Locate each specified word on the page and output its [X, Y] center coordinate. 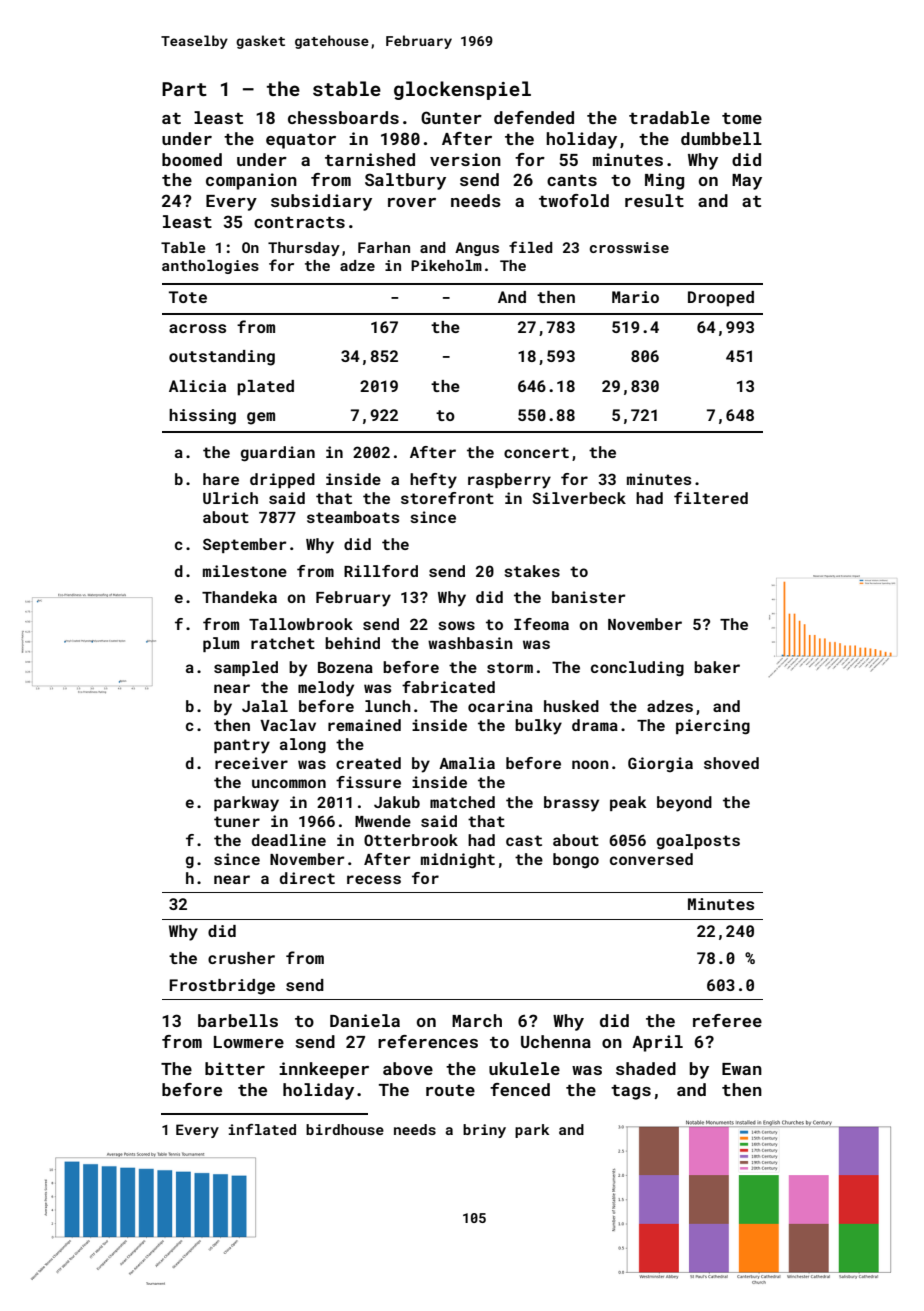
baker [717, 667]
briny [484, 1131]
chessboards [343, 117]
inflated [262, 1129]
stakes [532, 571]
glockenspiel [462, 90]
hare [221, 479]
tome [742, 118]
